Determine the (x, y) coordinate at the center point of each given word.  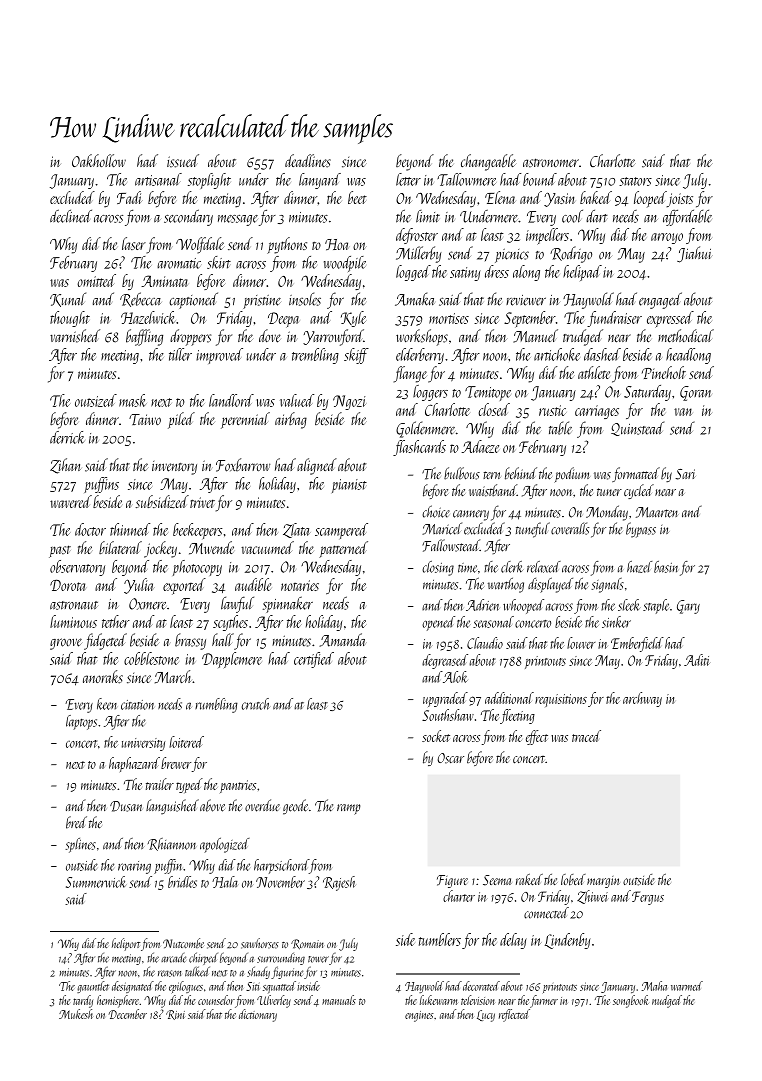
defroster (417, 236)
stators (635, 181)
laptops (81, 722)
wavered (71, 501)
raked (529, 879)
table (560, 428)
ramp (348, 809)
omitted (96, 280)
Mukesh (76, 1014)
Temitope (488, 393)
